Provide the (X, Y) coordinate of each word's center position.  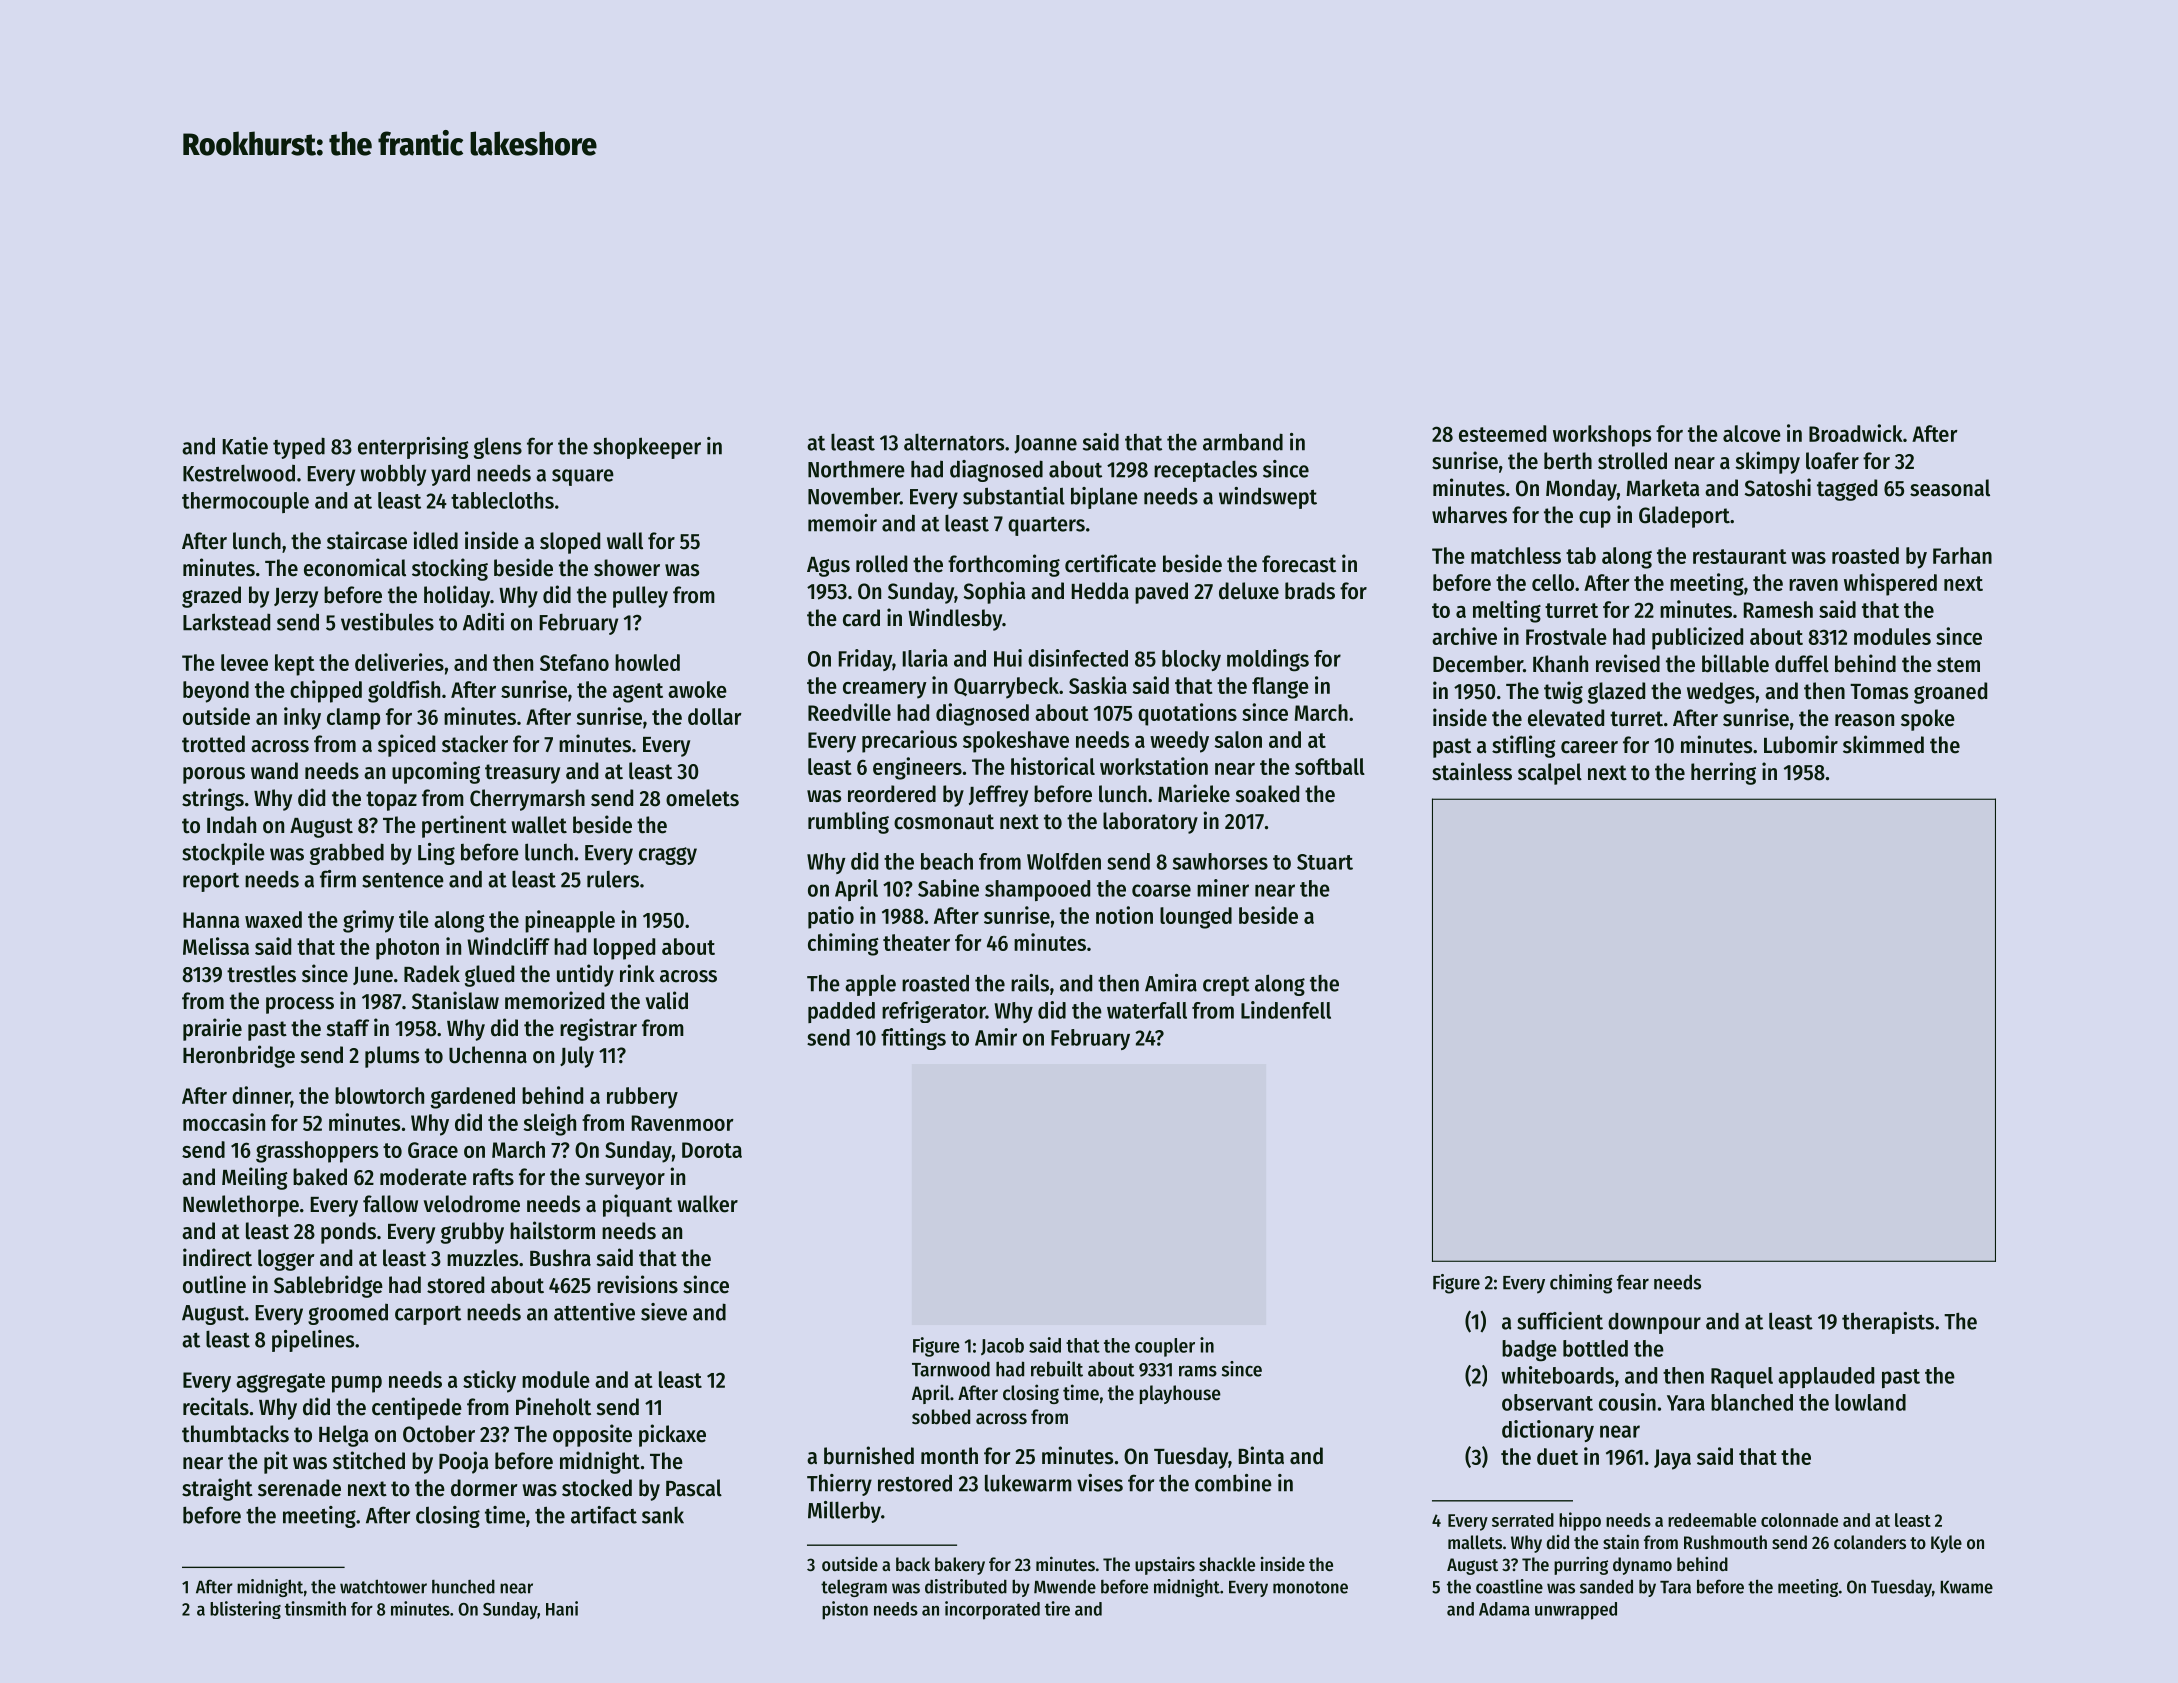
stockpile (223, 854)
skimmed (1883, 744)
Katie (245, 446)
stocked (597, 1488)
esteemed (1502, 433)
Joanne (1045, 444)
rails (1030, 983)
